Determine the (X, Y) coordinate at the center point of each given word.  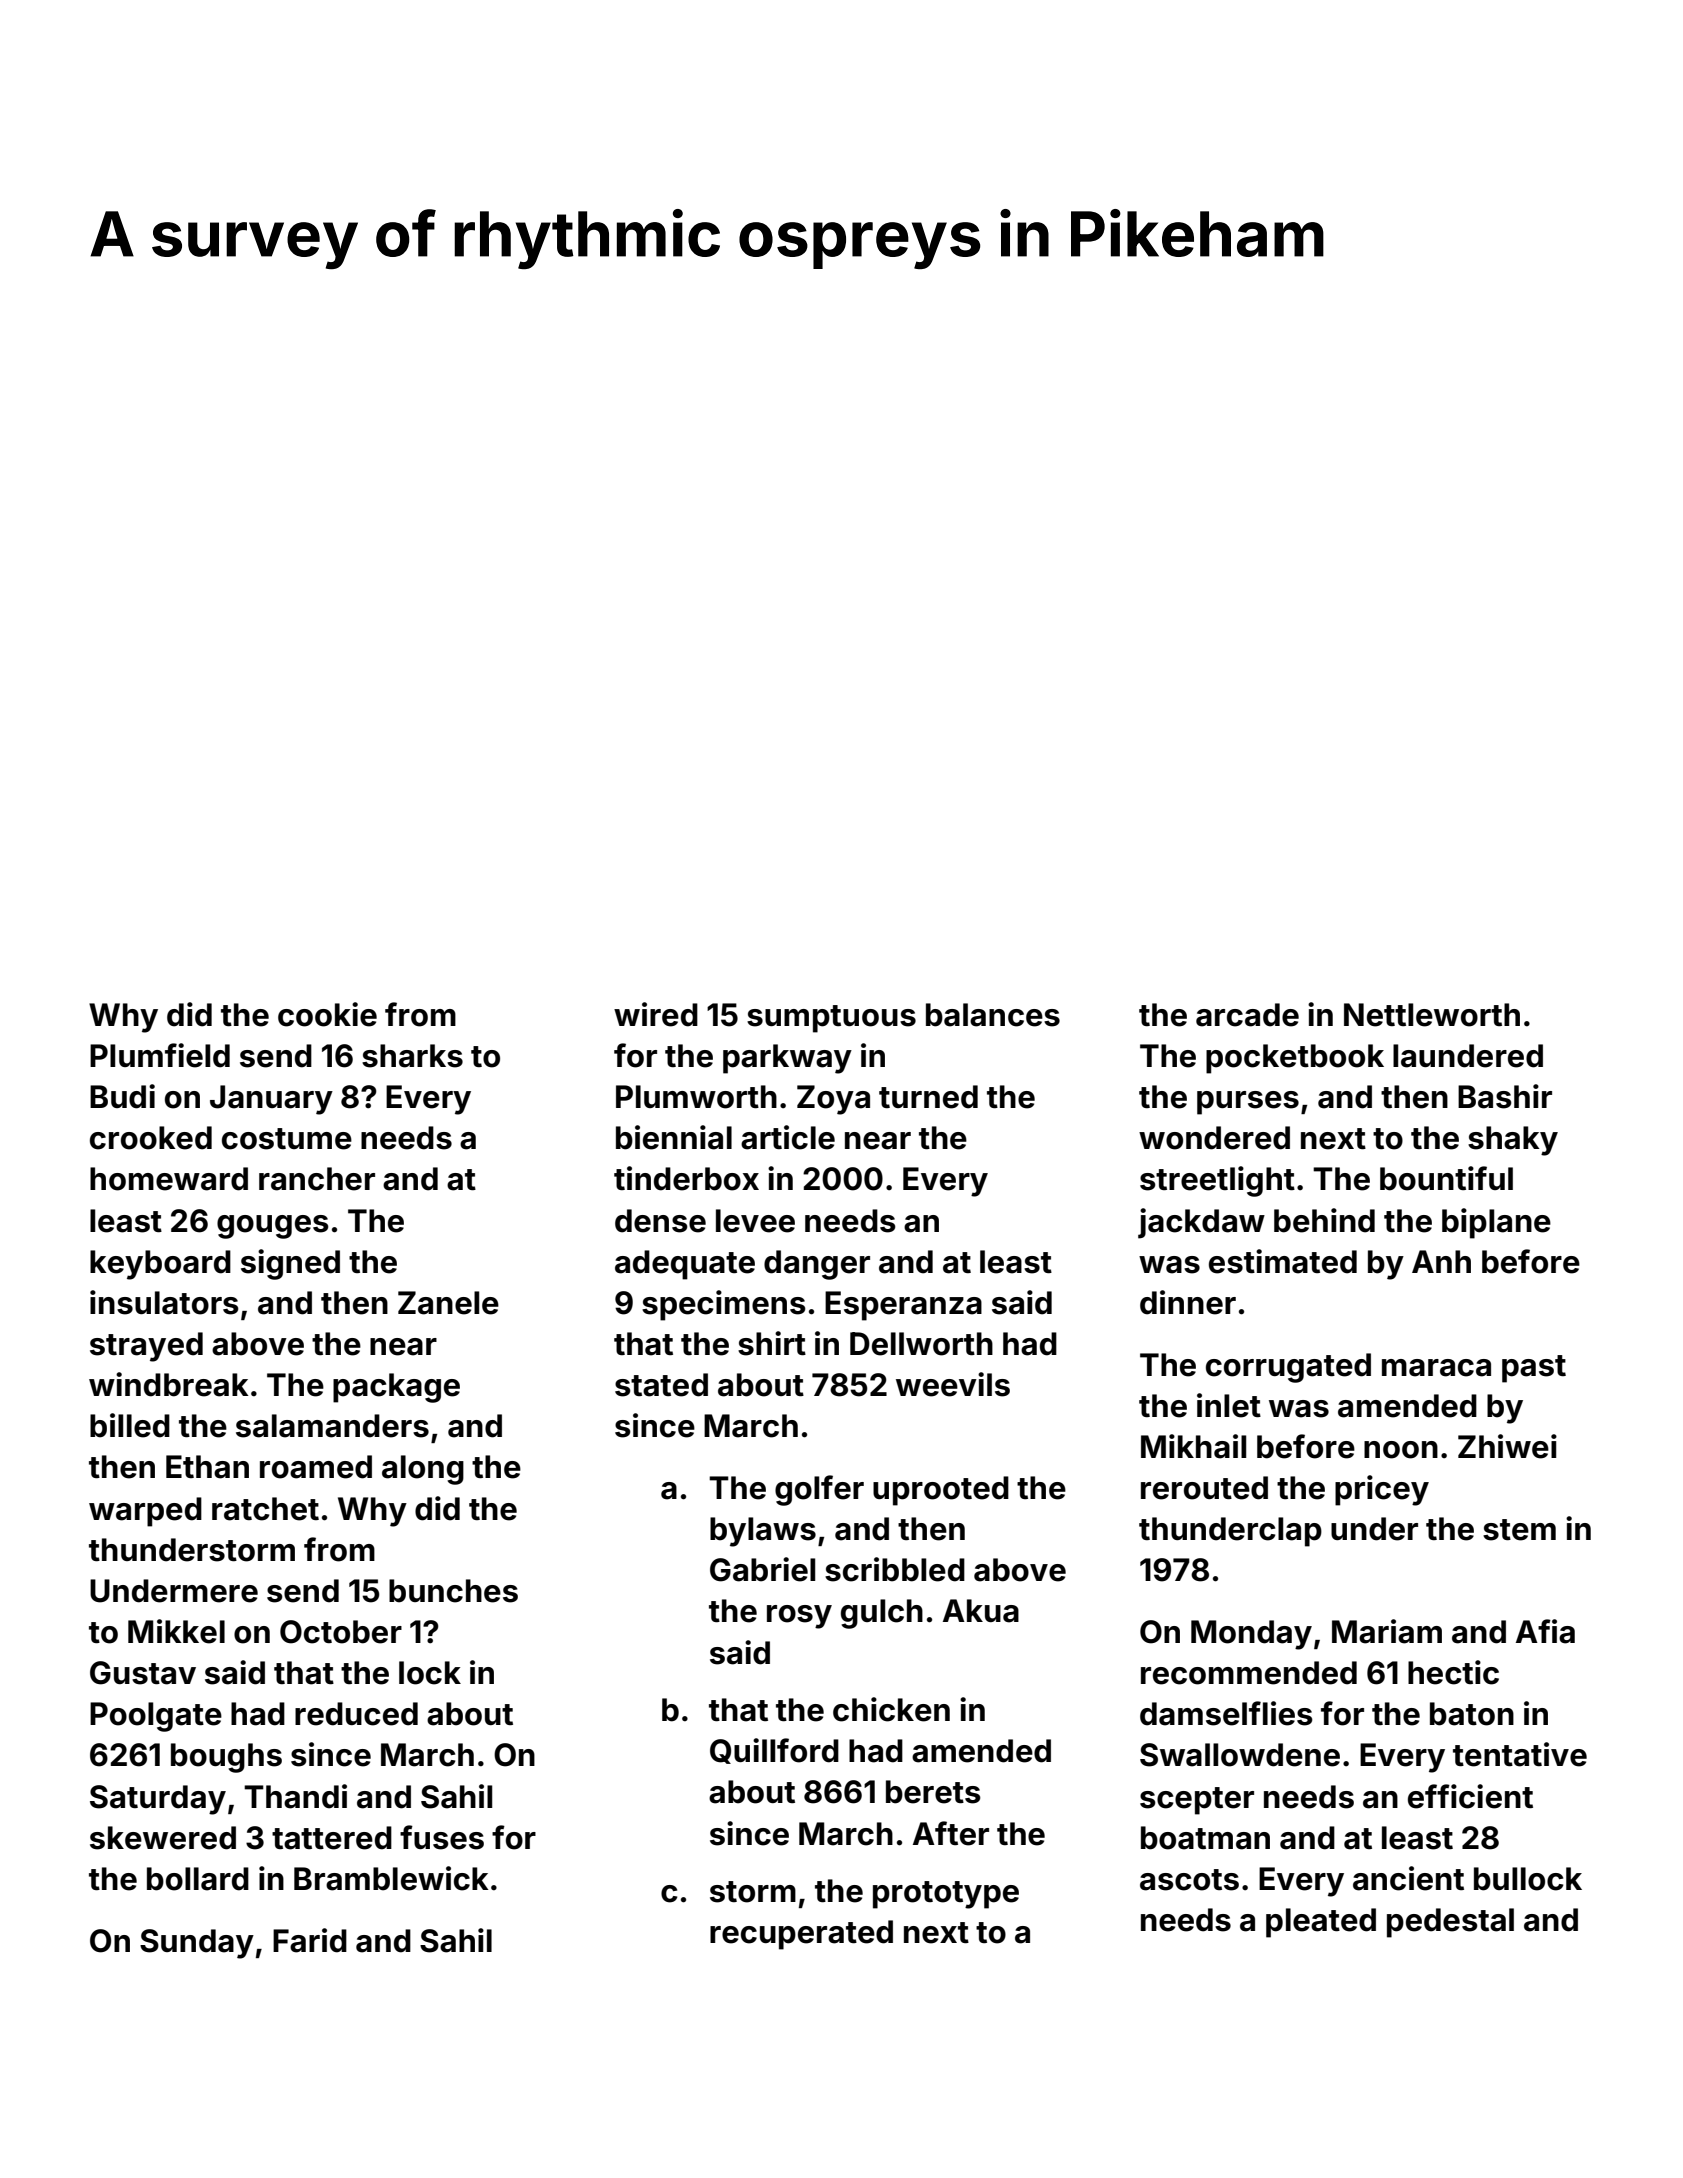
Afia (1545, 1631)
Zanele (448, 1303)
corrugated (1288, 1368)
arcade (1247, 1015)
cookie (327, 1014)
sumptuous (831, 1019)
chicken (891, 1709)
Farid (310, 1940)
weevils (953, 1384)
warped (145, 1512)
